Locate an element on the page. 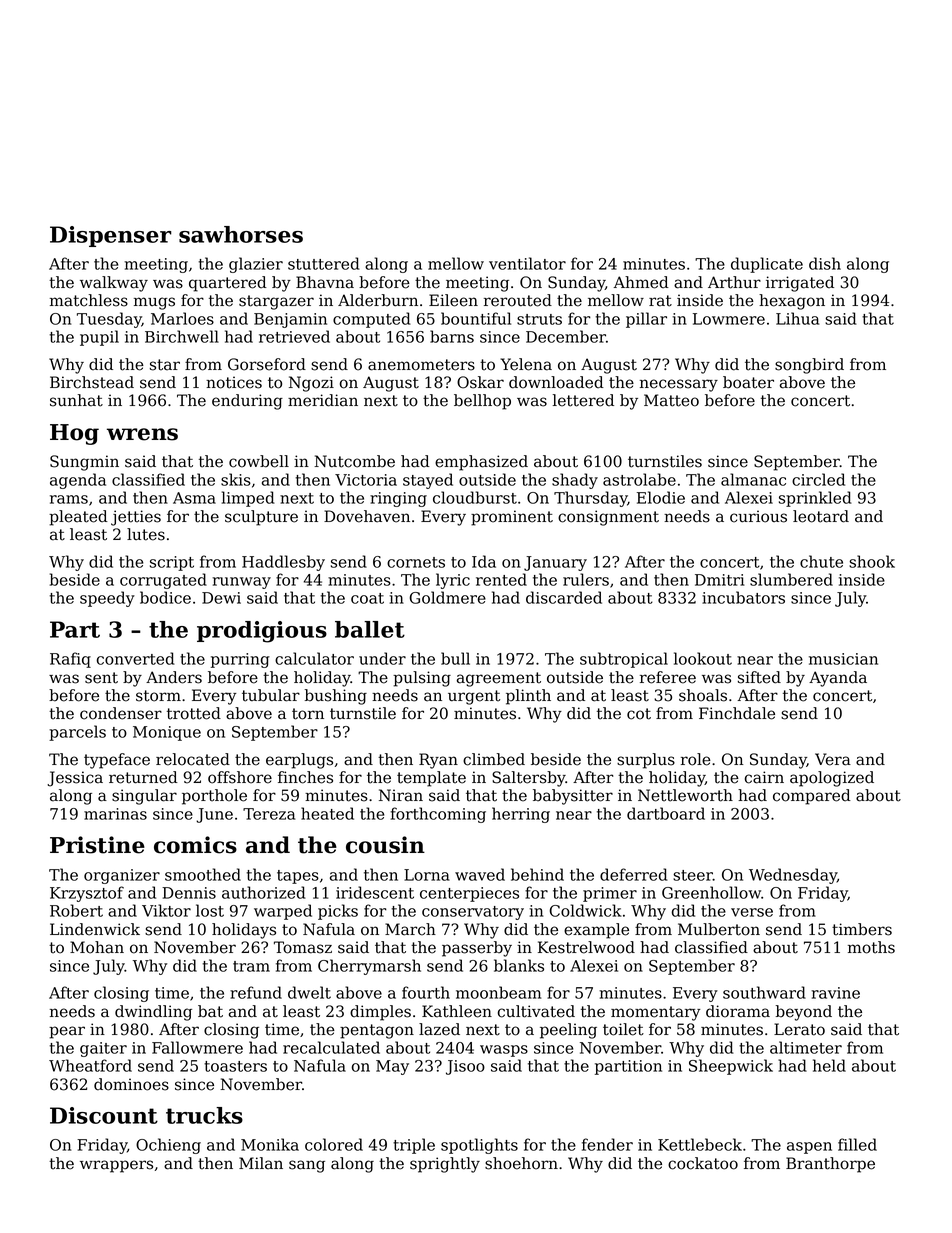  sang is located at coordinates (307, 1166).
